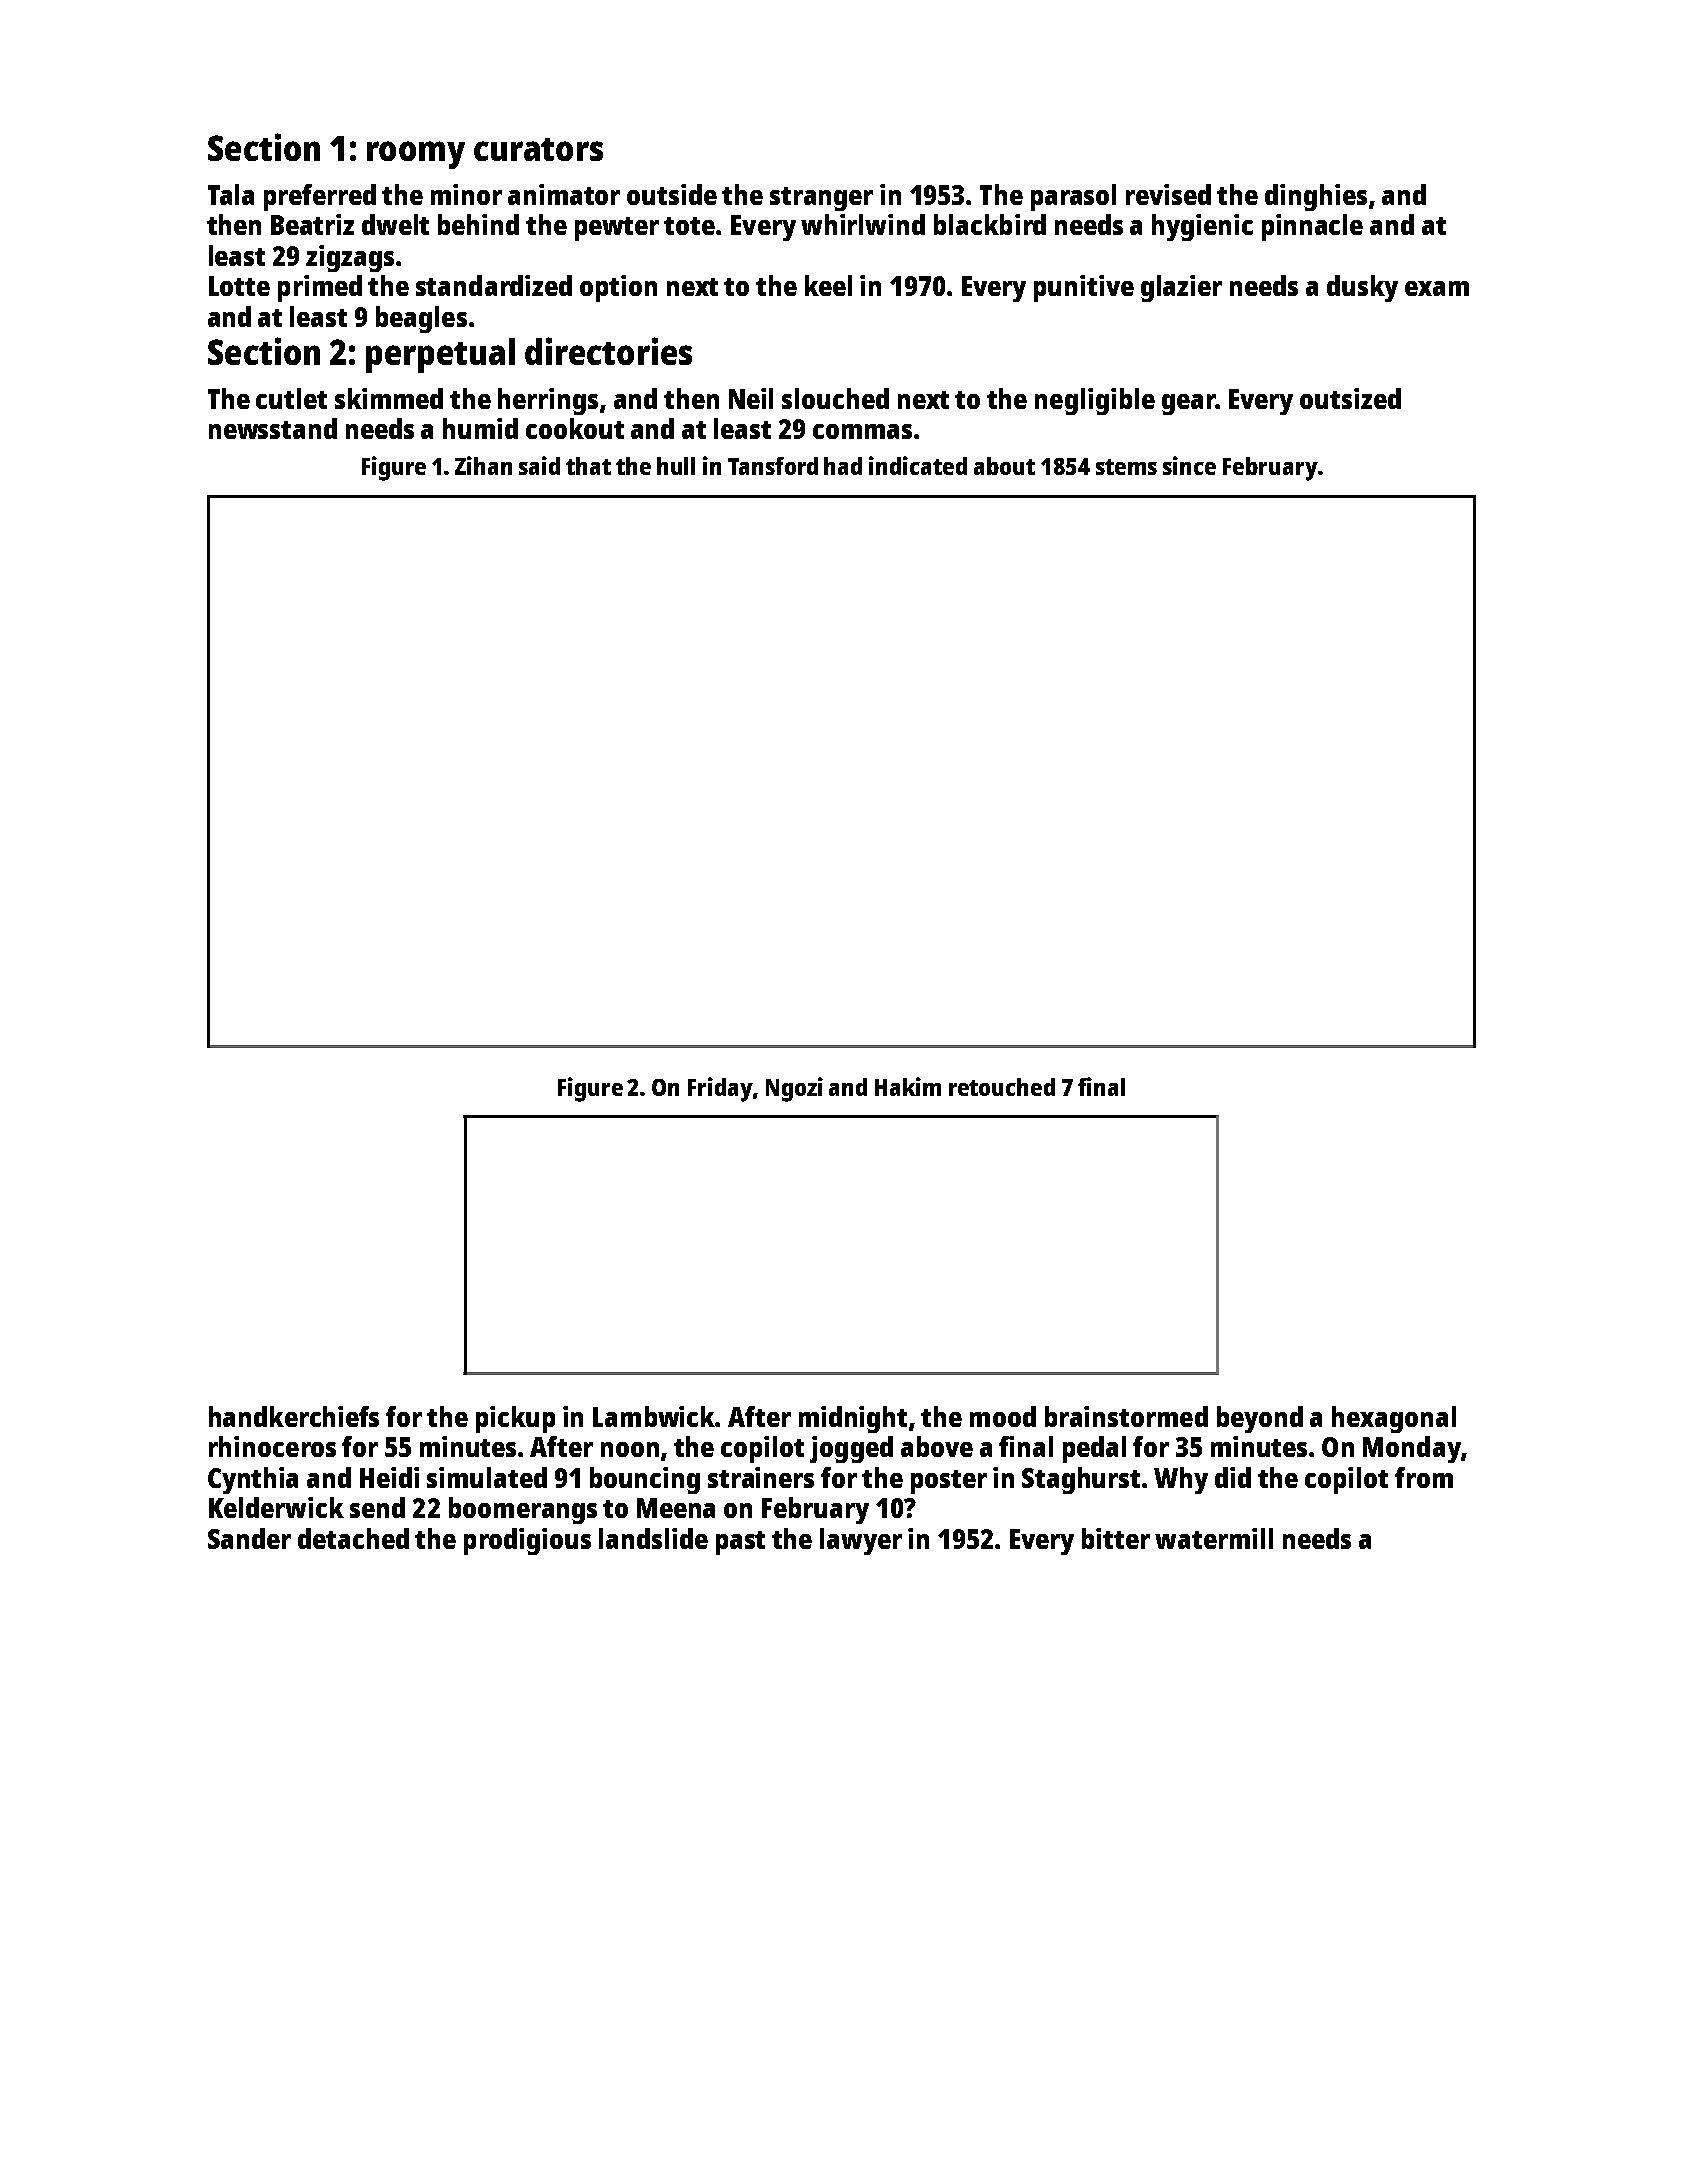 This page has height=2178, width=1683. What do you see at coordinates (676, 466) in the page?
I see `hull` at bounding box center [676, 466].
